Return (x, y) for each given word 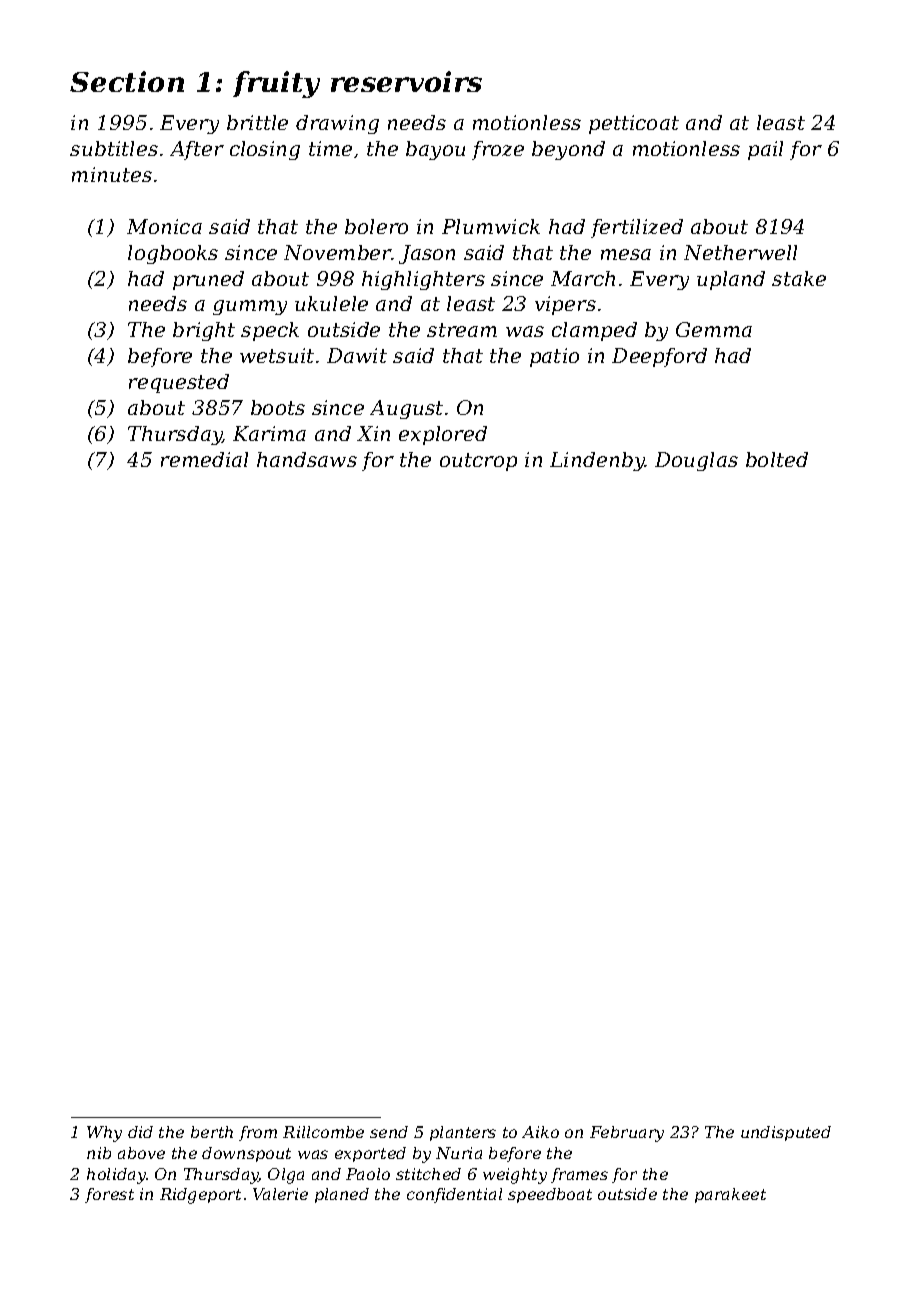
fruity (276, 84)
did (140, 1132)
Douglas (696, 461)
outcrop (478, 462)
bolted (777, 459)
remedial (204, 459)
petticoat (634, 124)
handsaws (307, 459)
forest (109, 1195)
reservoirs (406, 81)
